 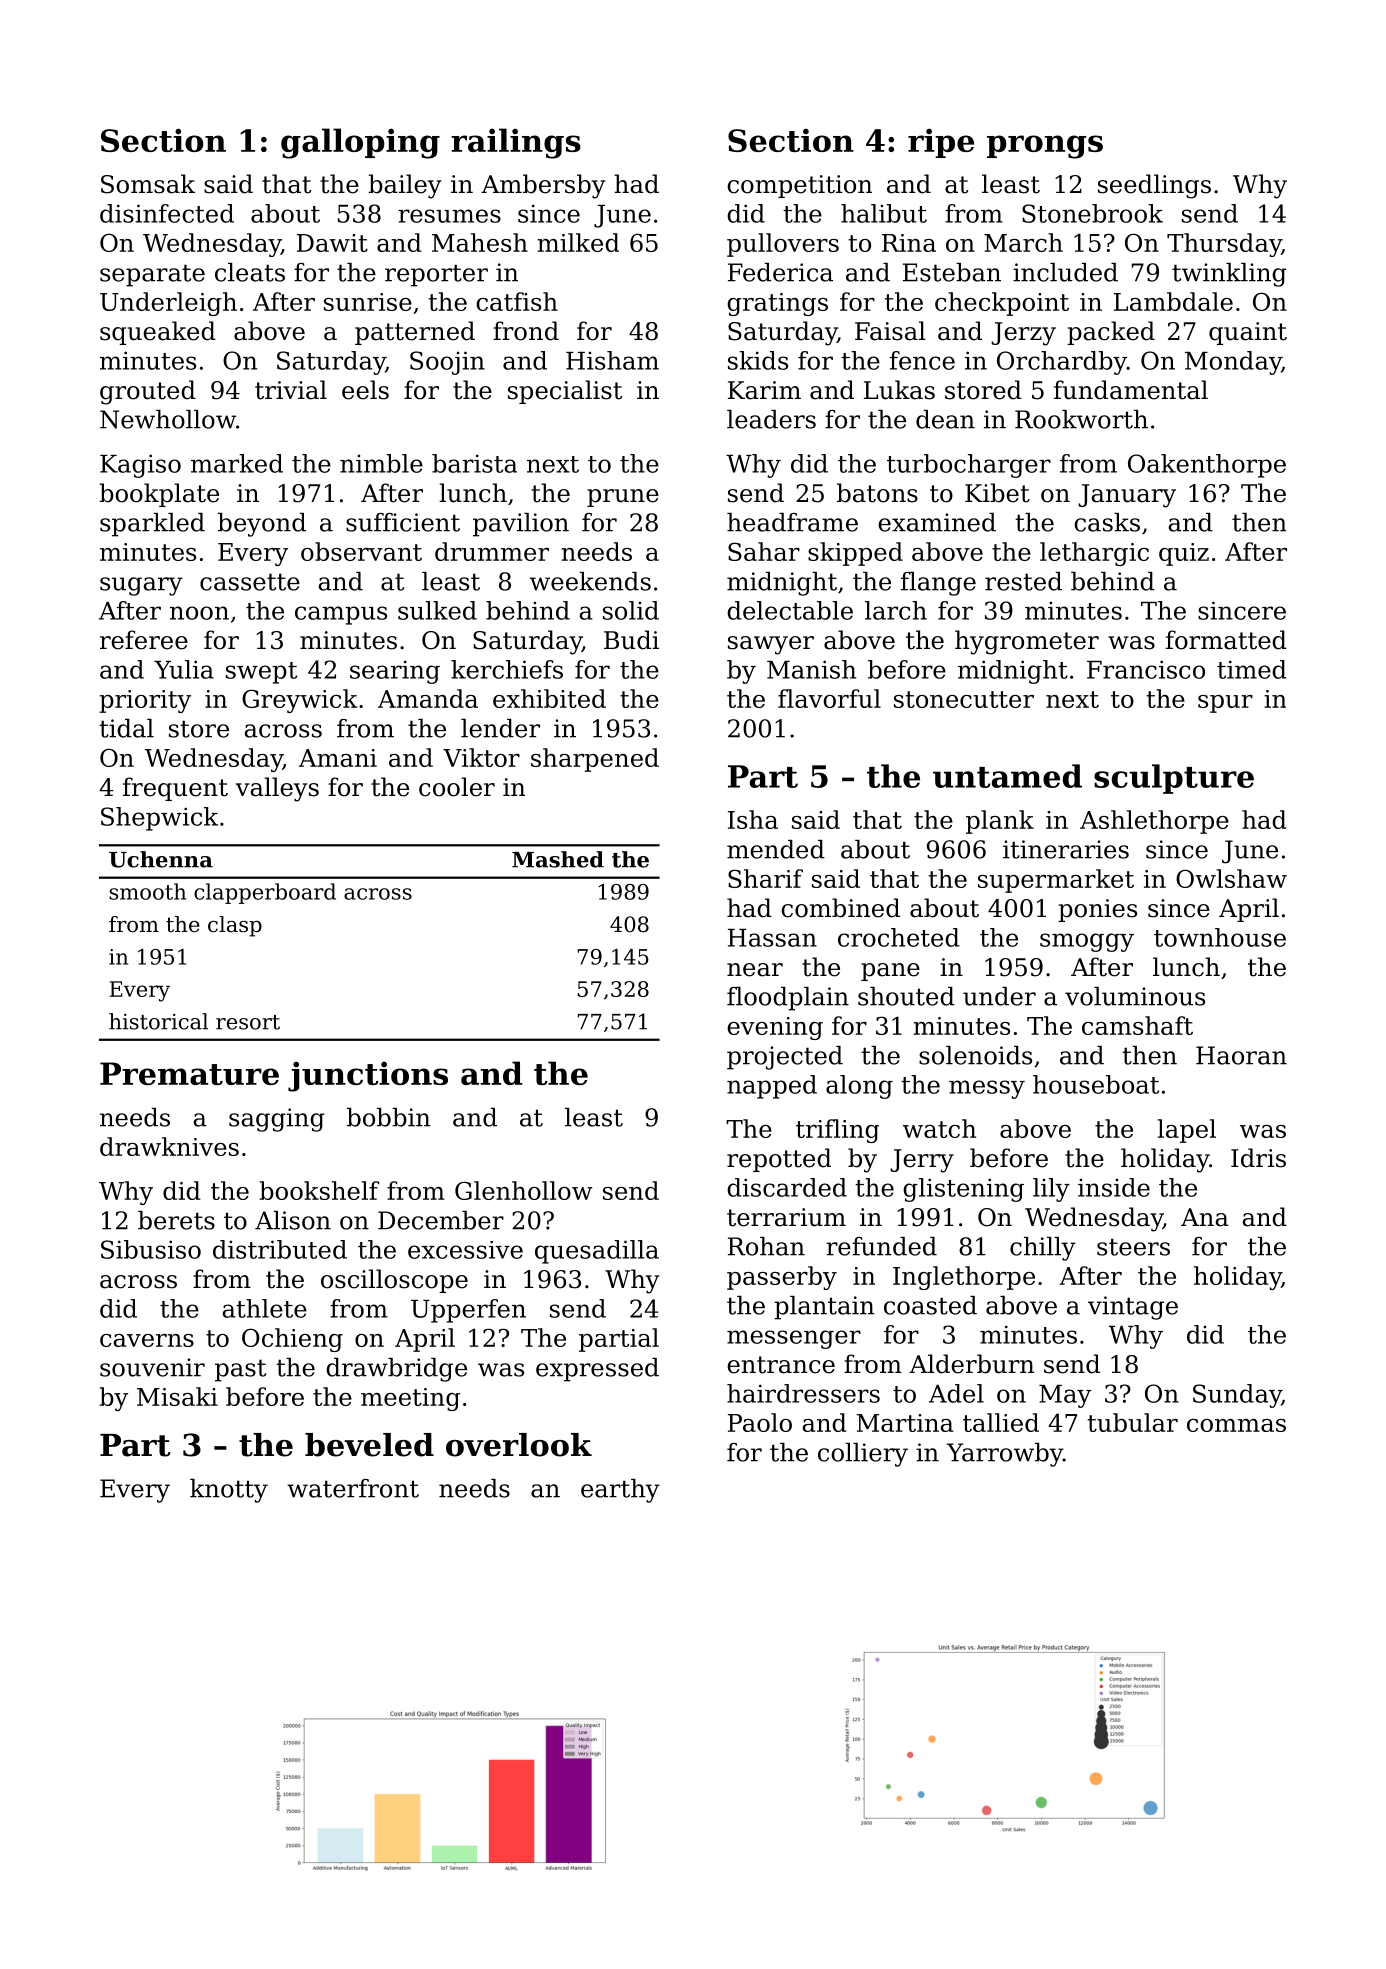 I want to click on frequent, so click(x=175, y=789).
